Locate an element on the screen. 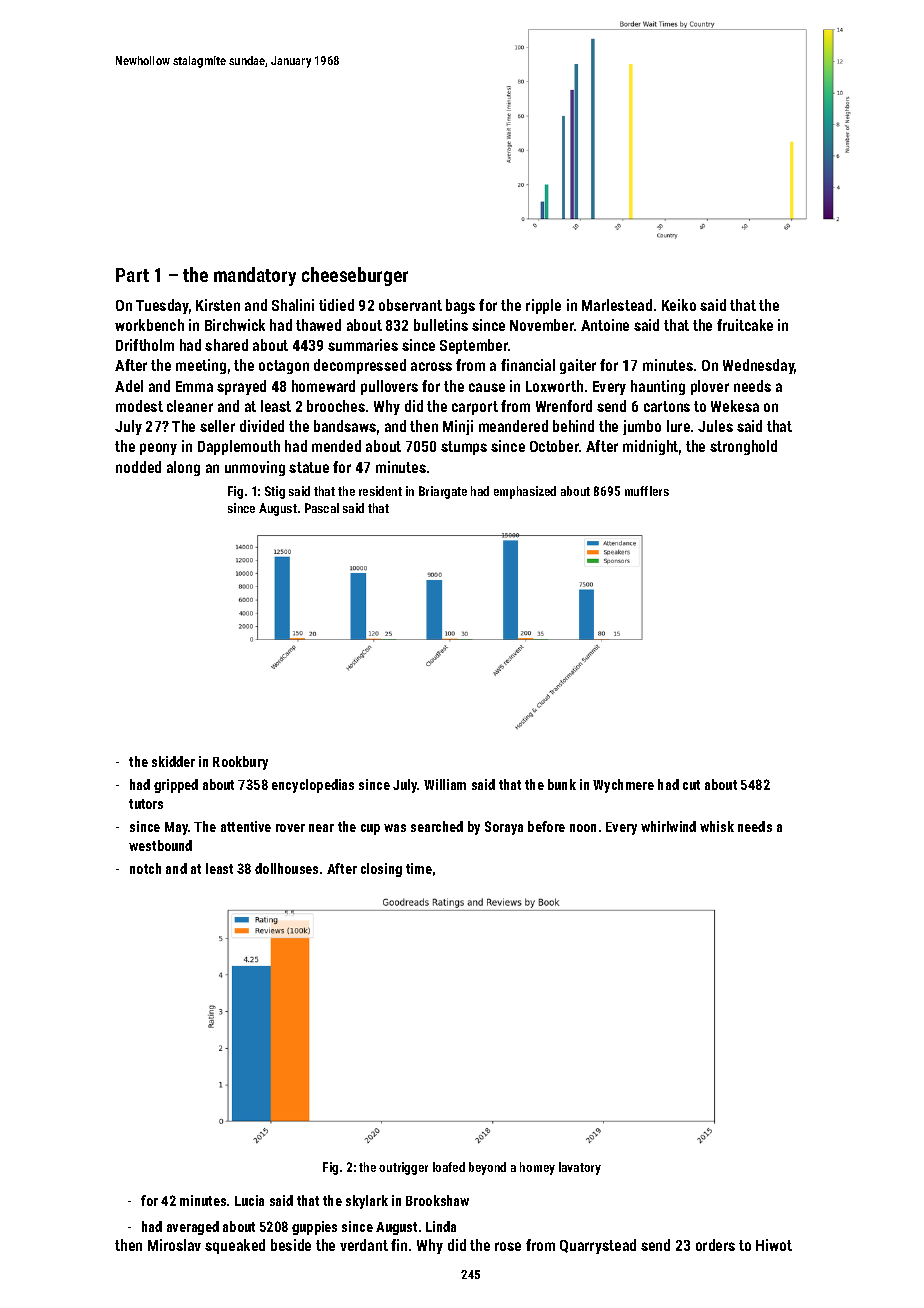 This screenshot has width=924, height=1308. Part is located at coordinates (132, 275).
